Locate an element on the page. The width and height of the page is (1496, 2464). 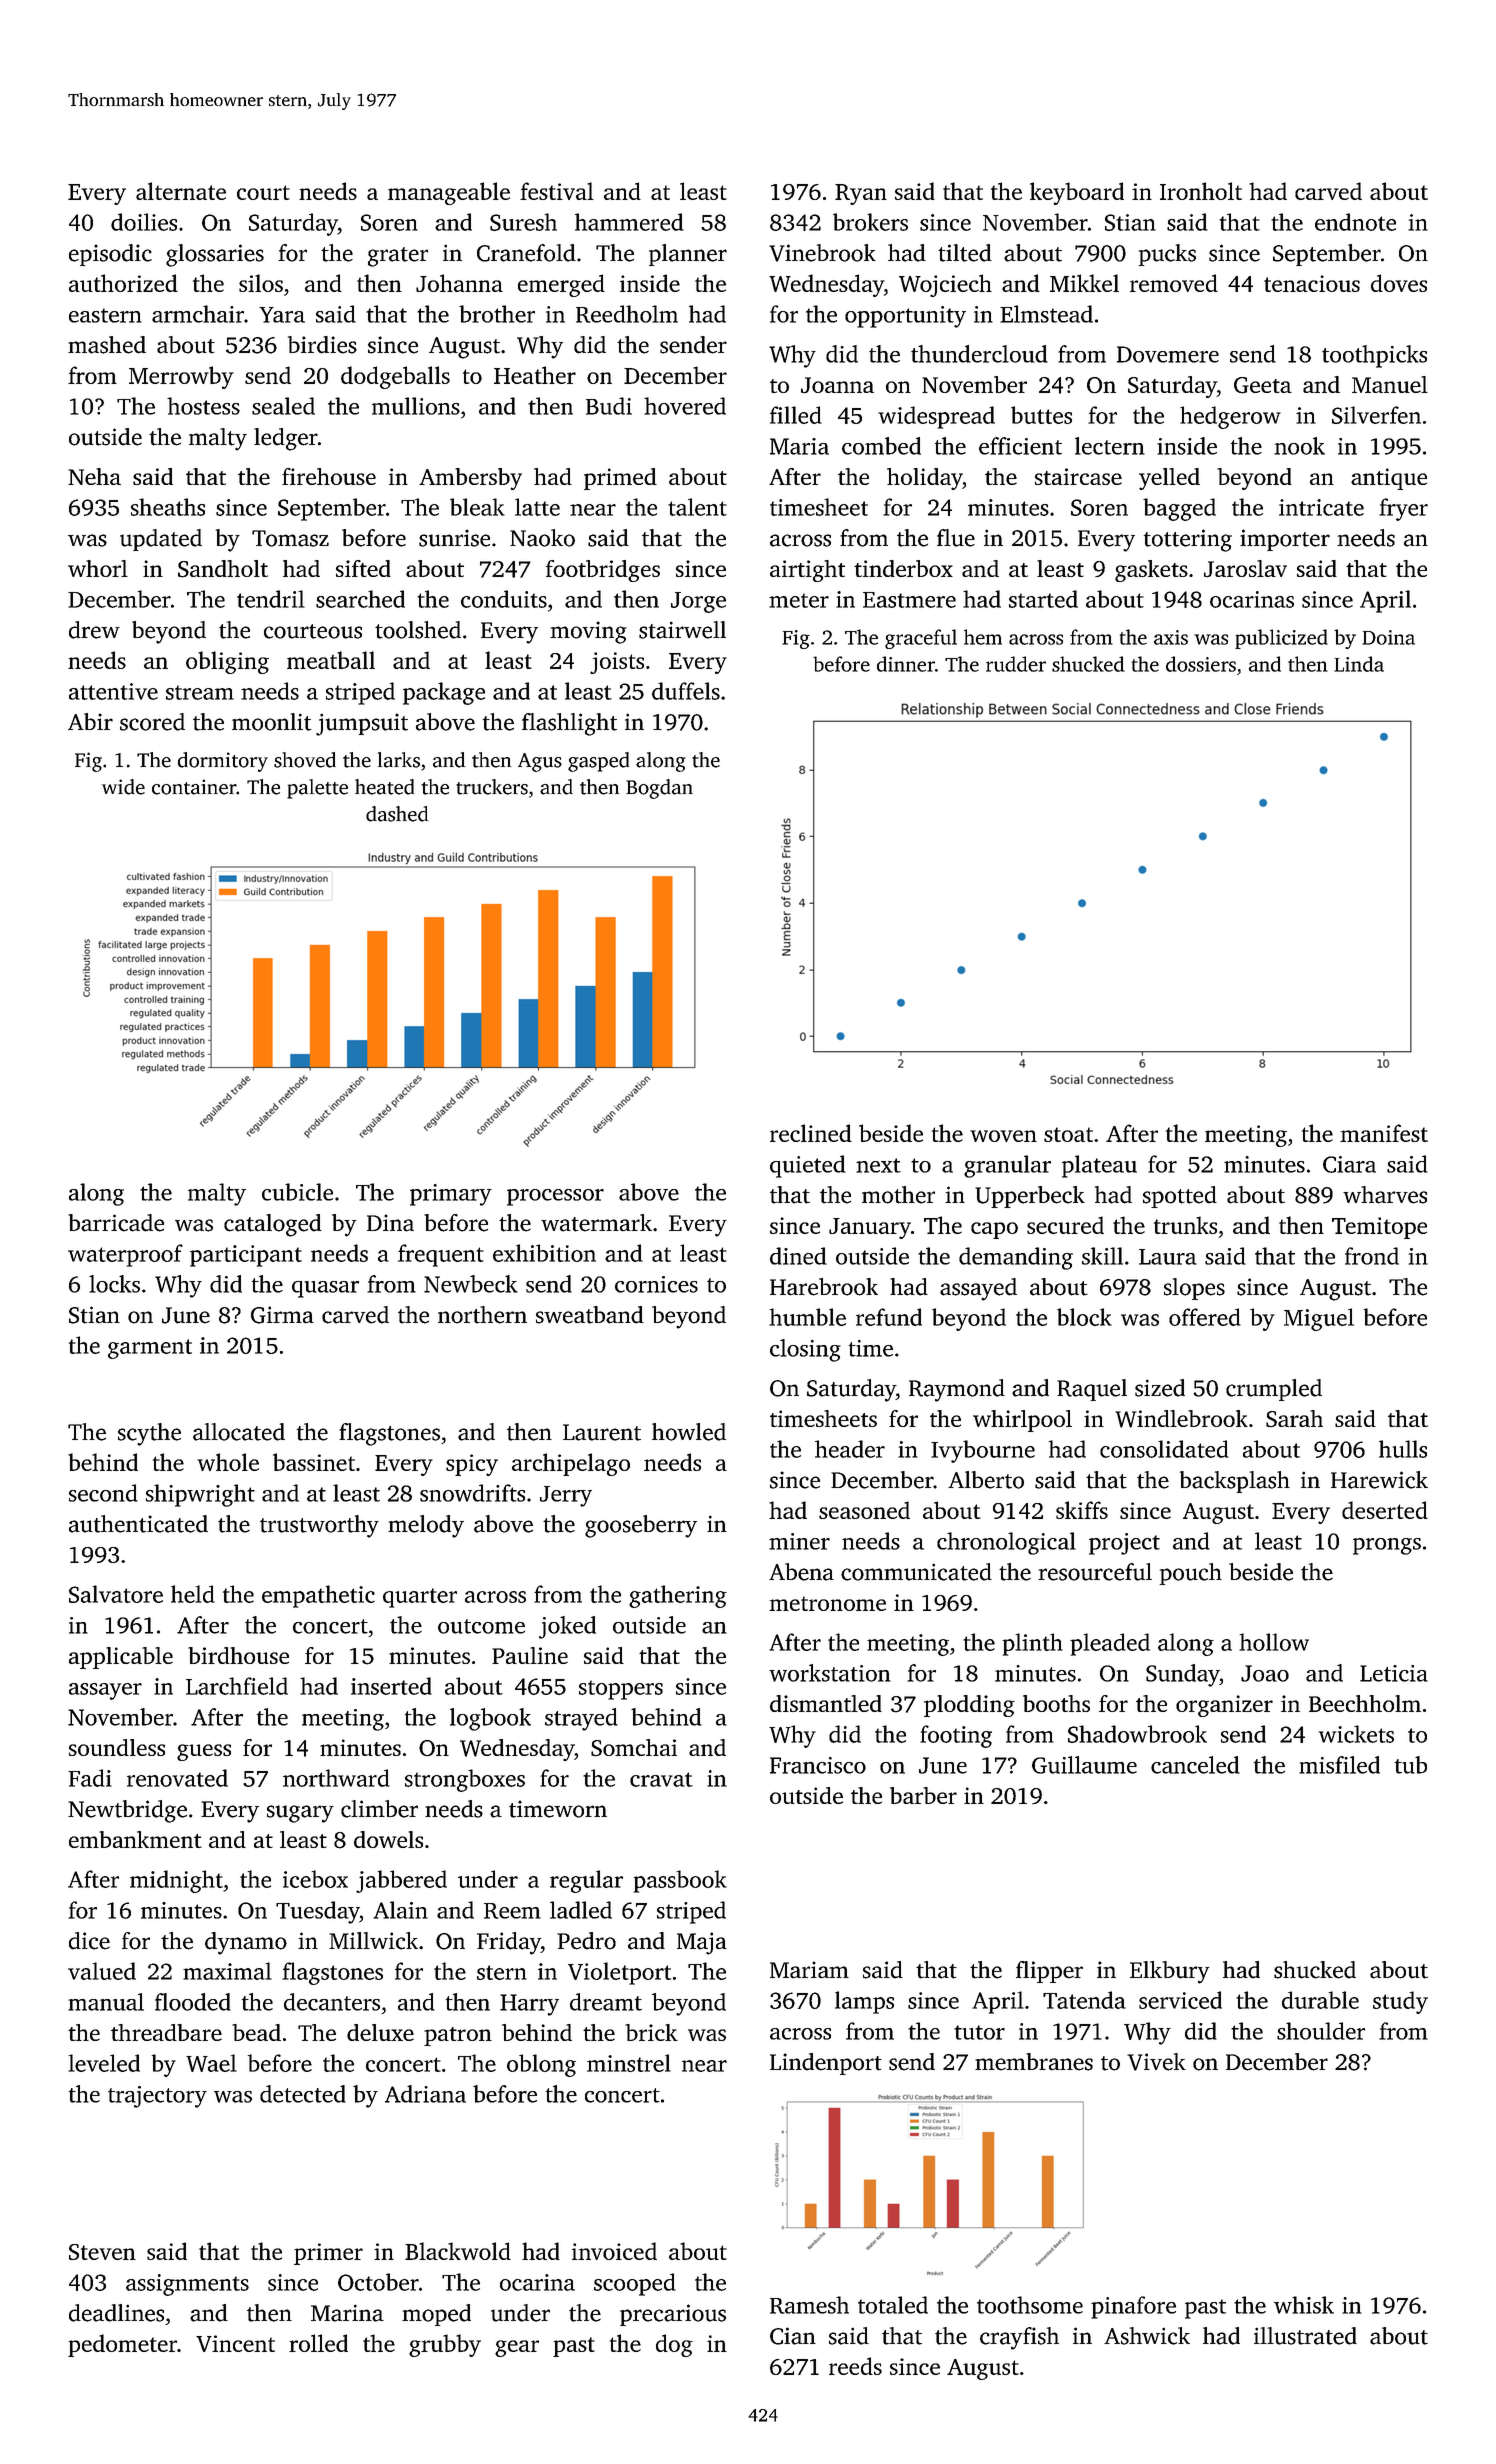
bassinet is located at coordinates (314, 1462).
